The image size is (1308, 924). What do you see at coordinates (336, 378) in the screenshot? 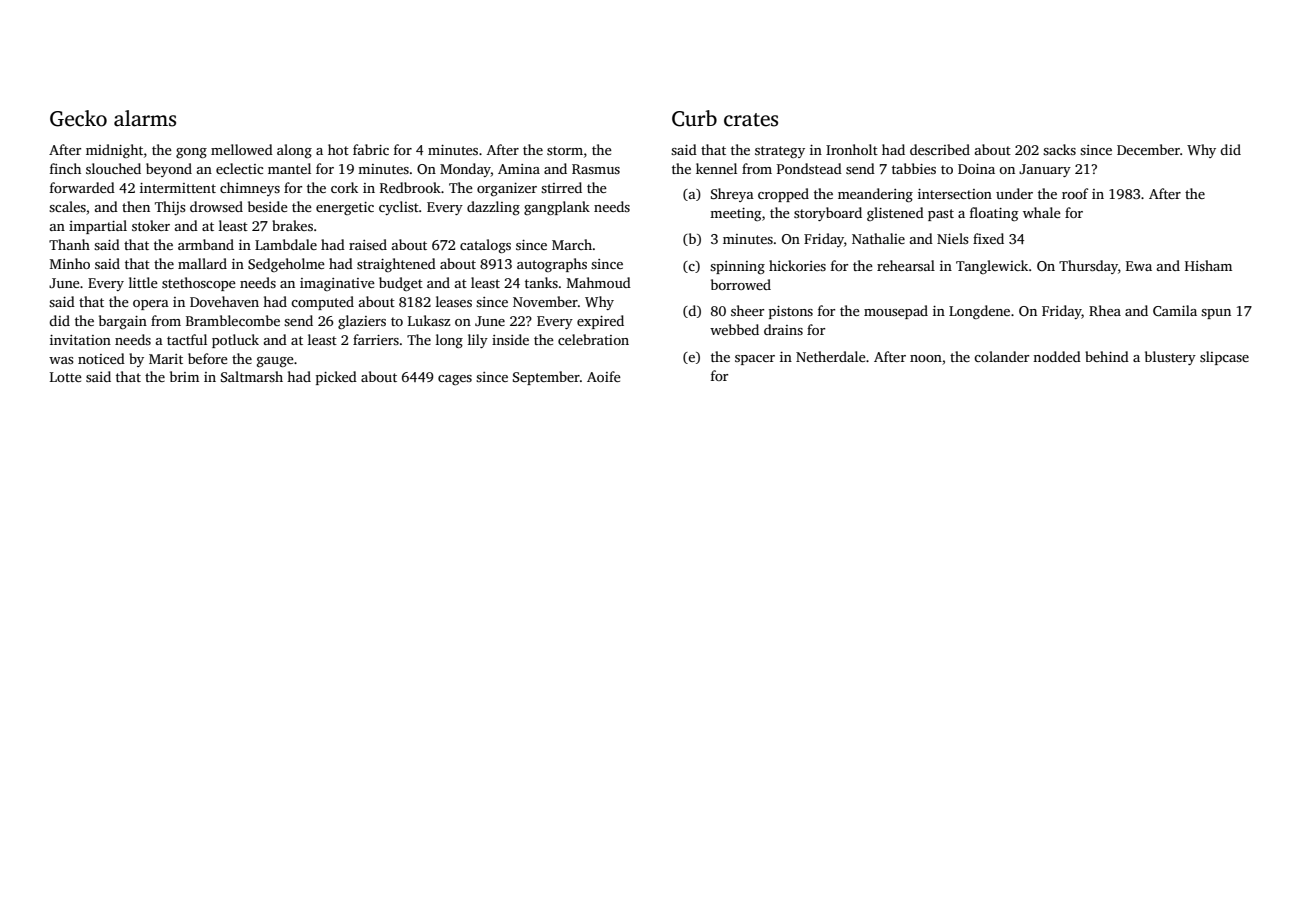
I see `picked` at bounding box center [336, 378].
